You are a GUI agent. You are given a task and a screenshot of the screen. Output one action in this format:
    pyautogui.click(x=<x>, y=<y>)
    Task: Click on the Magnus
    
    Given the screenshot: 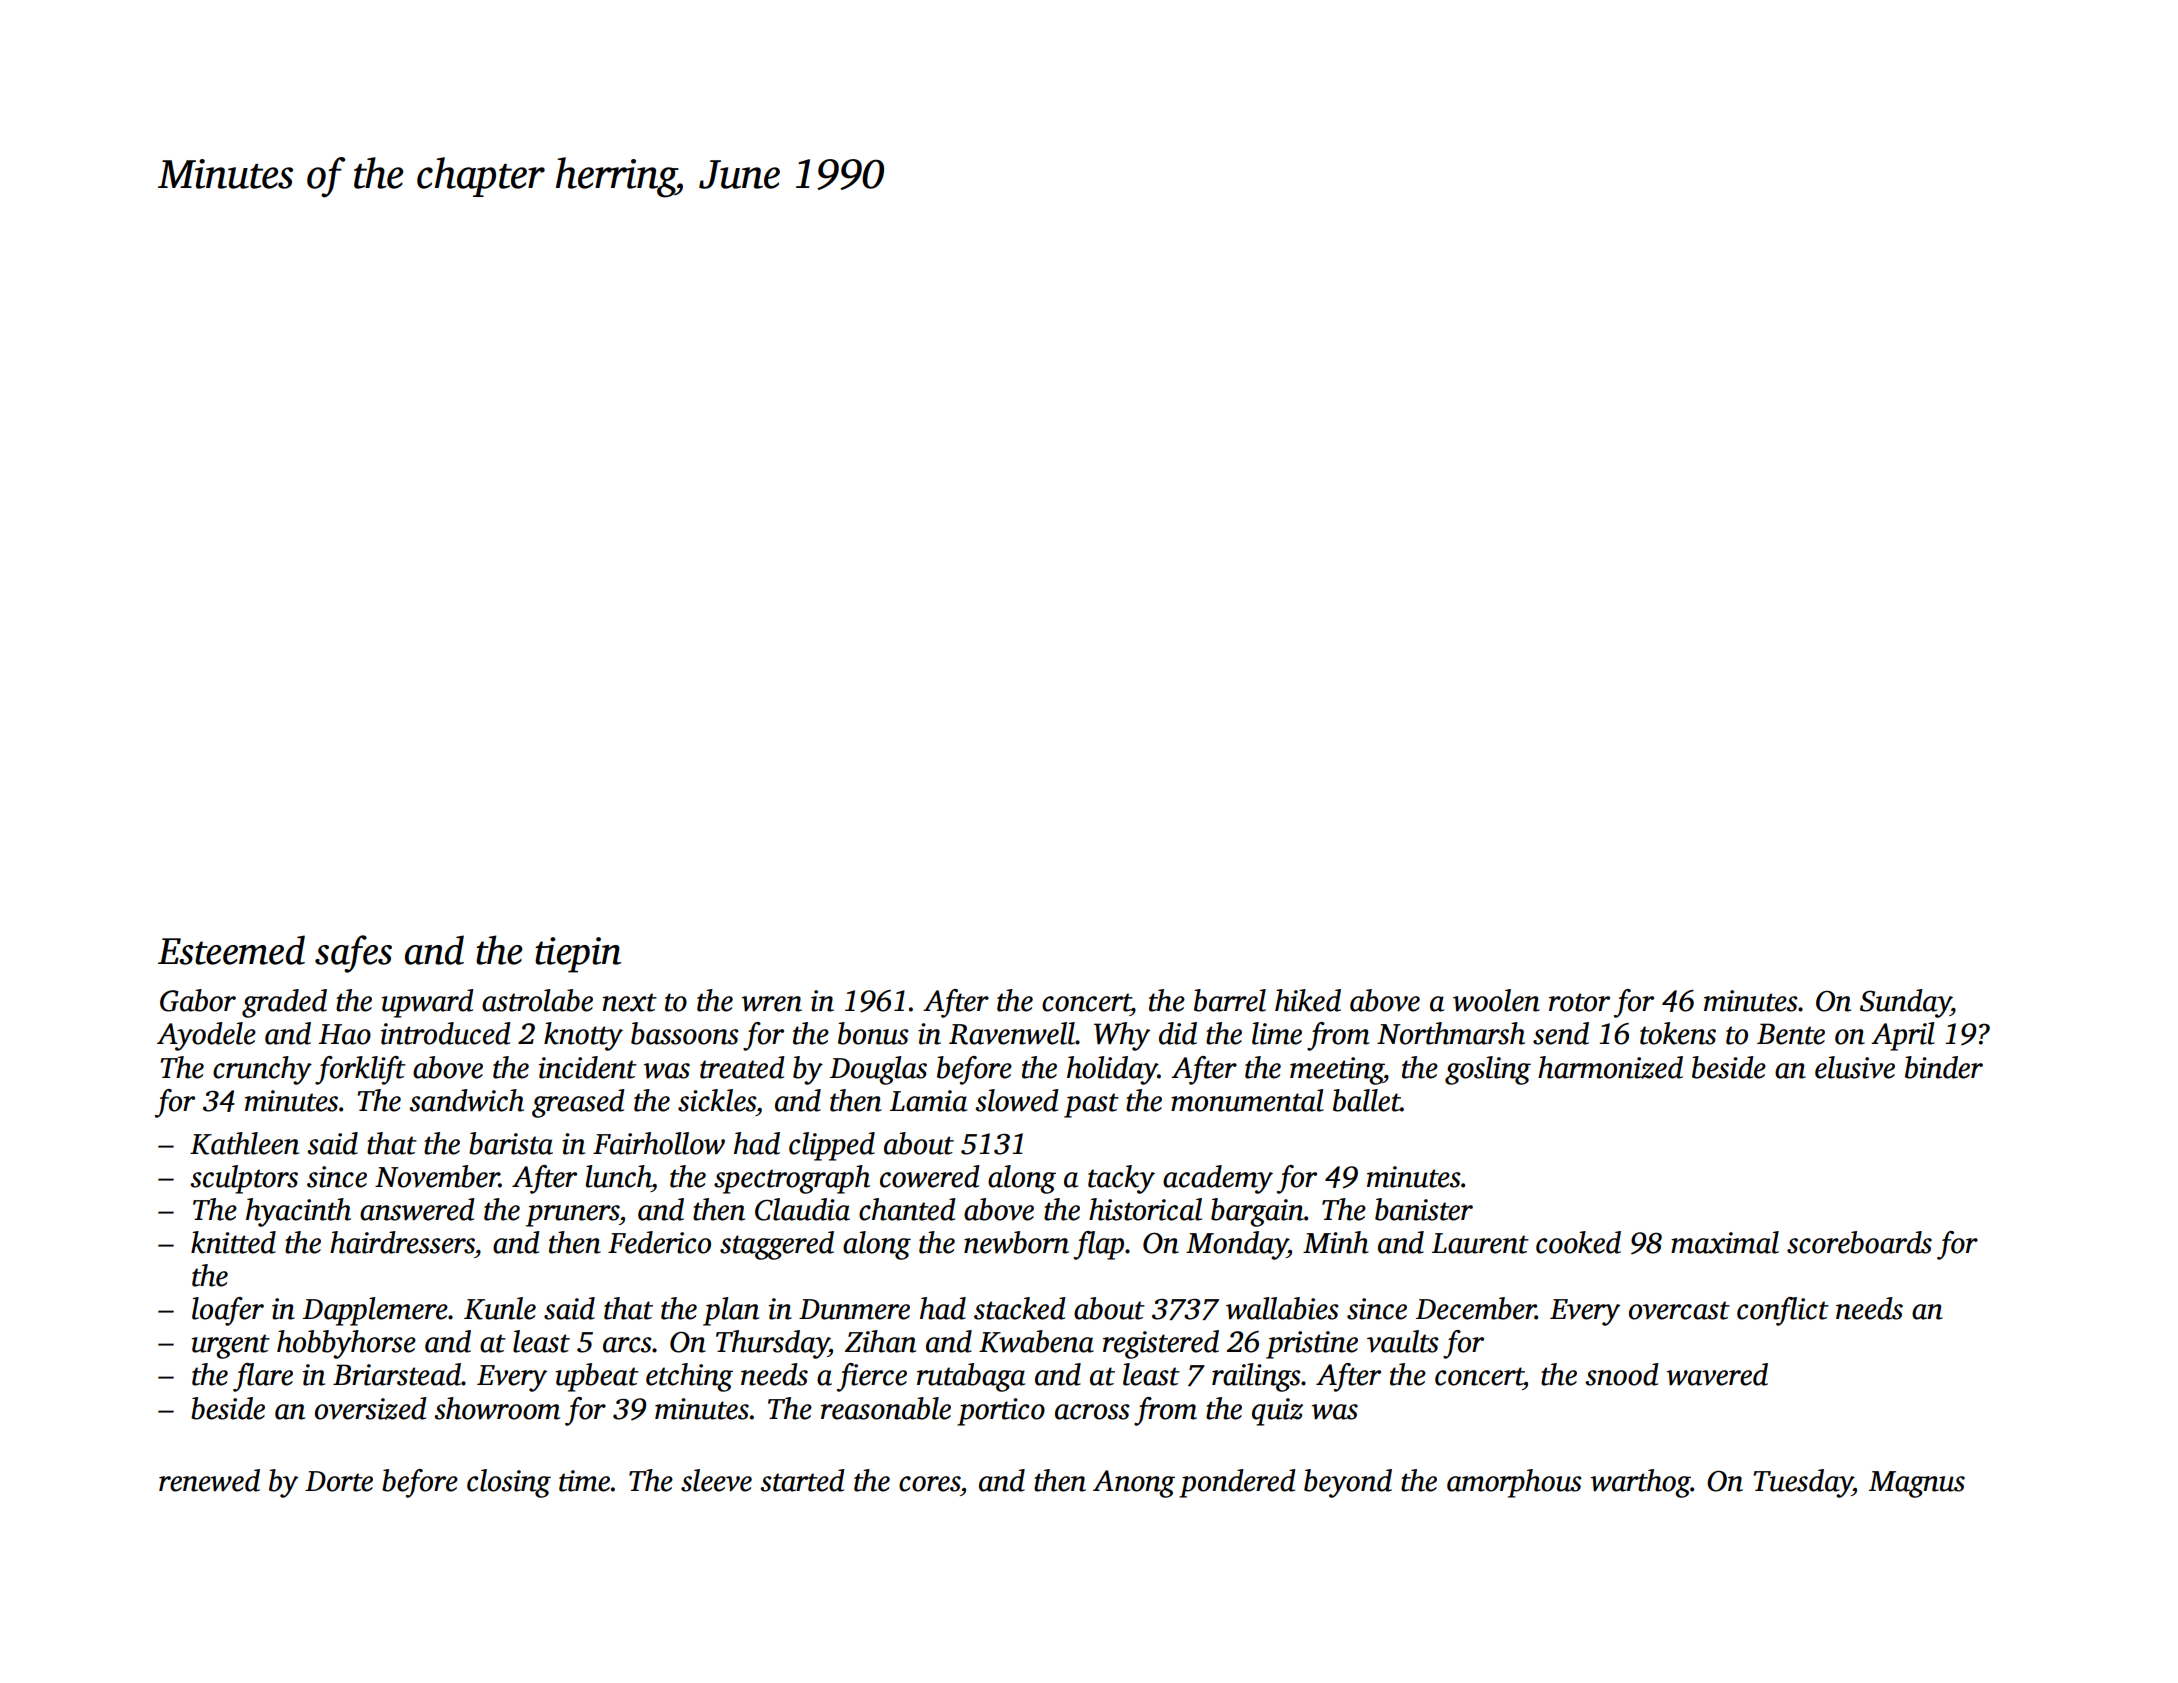 What is the action you would take?
    pyautogui.click(x=1917, y=1484)
